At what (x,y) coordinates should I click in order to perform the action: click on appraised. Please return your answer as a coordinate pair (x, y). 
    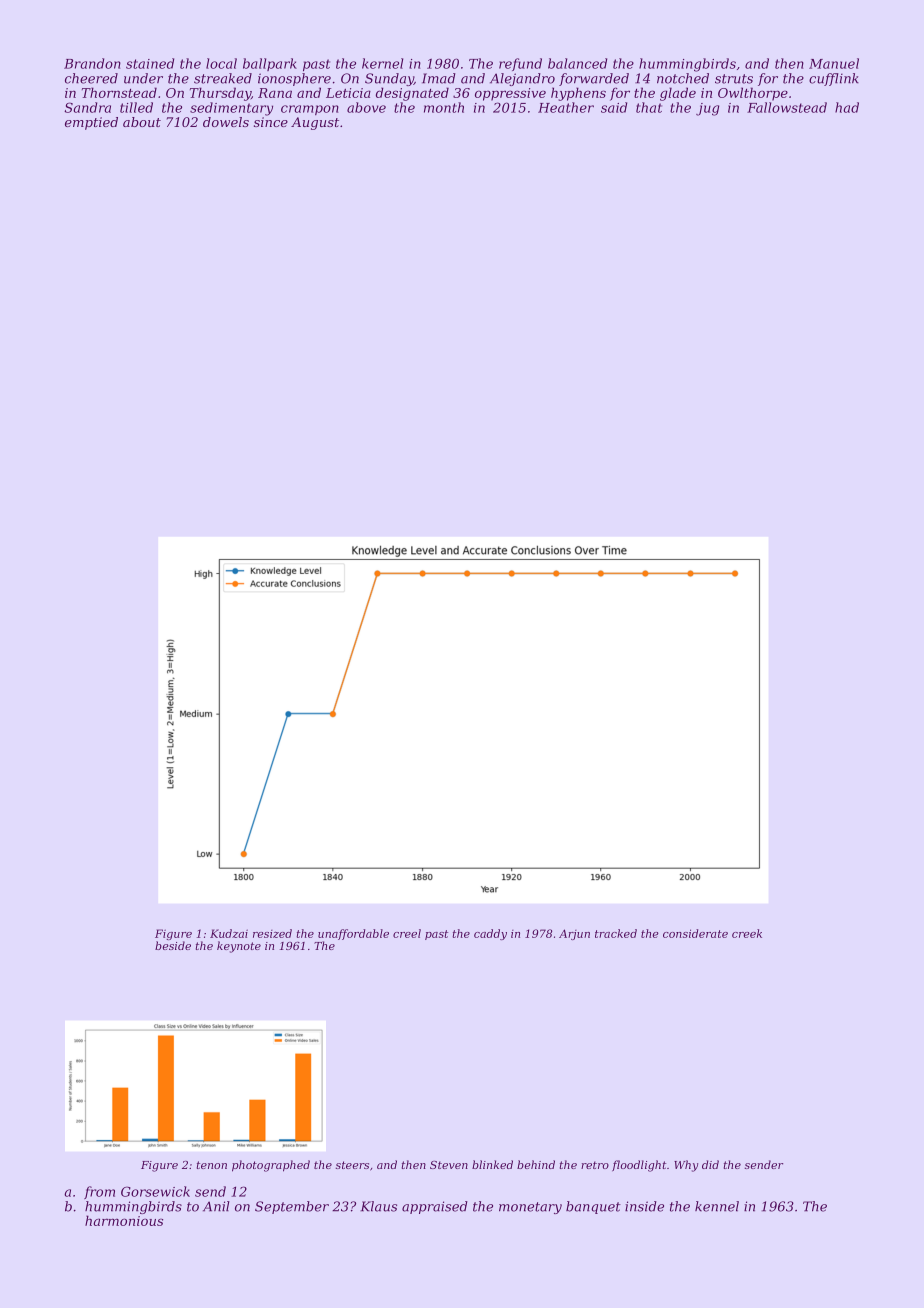
    Looking at the image, I should click on (435, 1207).
